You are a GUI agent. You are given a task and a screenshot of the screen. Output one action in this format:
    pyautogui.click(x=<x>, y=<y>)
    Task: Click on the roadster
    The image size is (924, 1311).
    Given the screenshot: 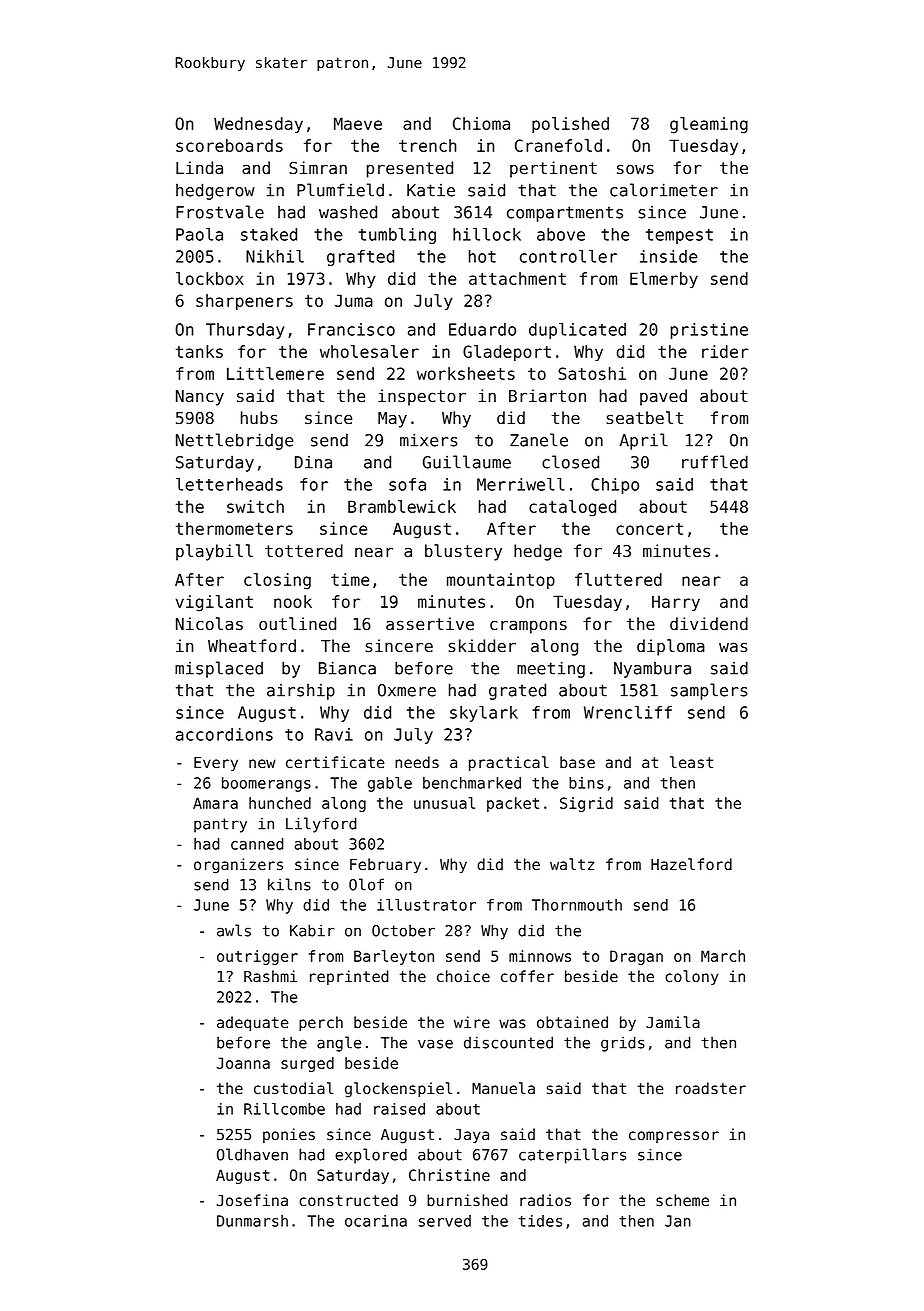 What is the action you would take?
    pyautogui.click(x=711, y=1088)
